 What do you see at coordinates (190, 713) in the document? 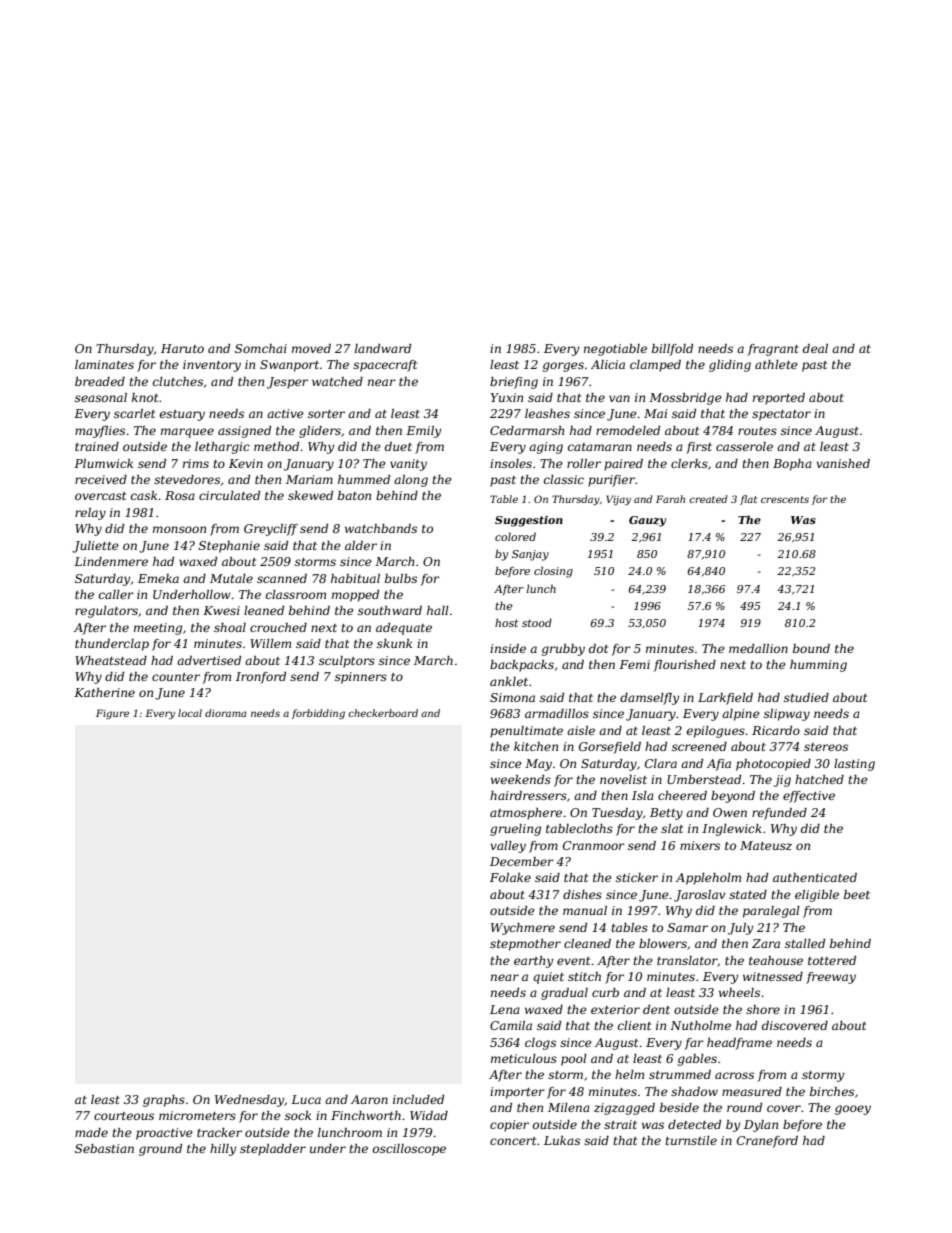
I see `local` at bounding box center [190, 713].
